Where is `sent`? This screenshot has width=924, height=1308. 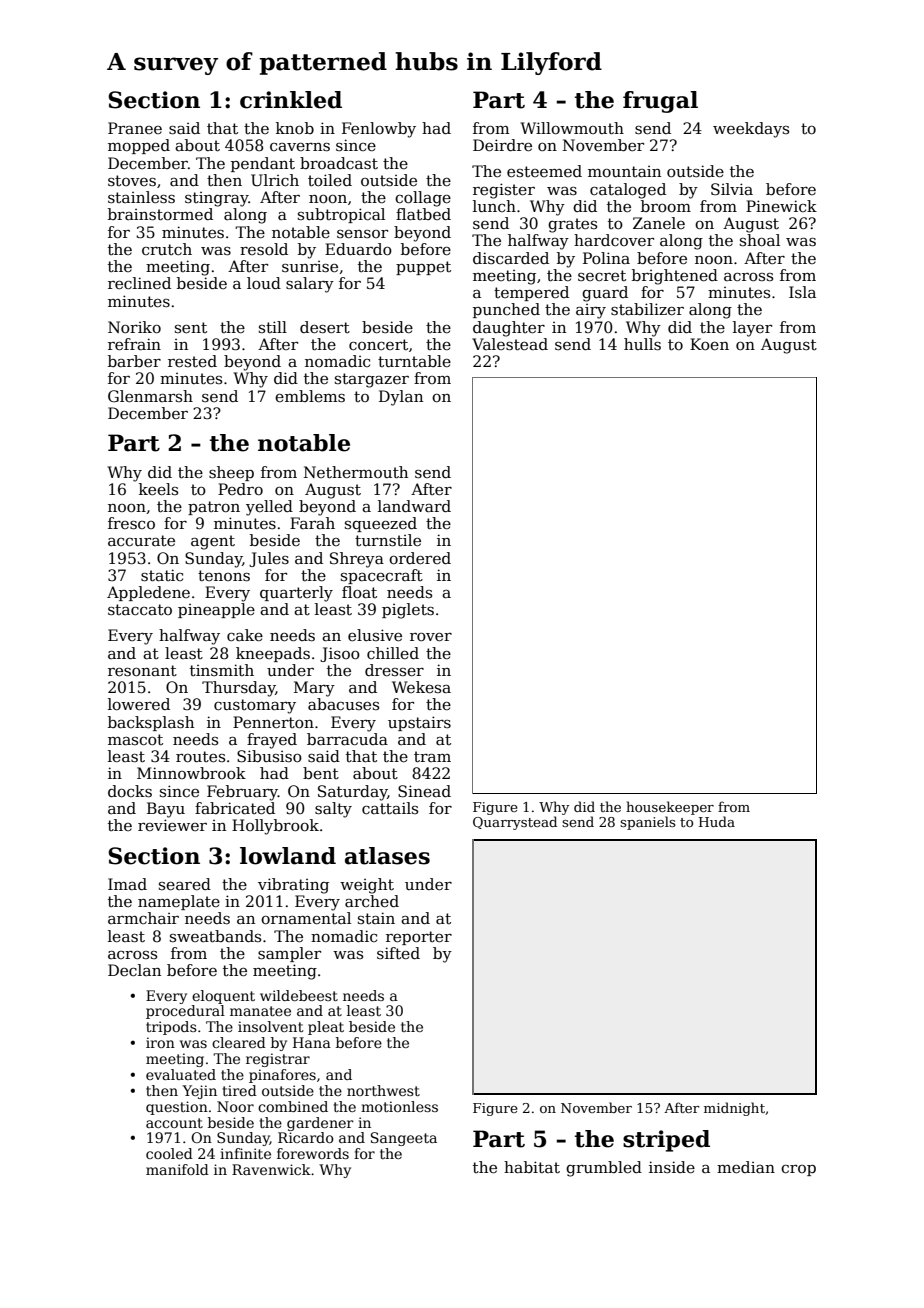 sent is located at coordinates (191, 328).
